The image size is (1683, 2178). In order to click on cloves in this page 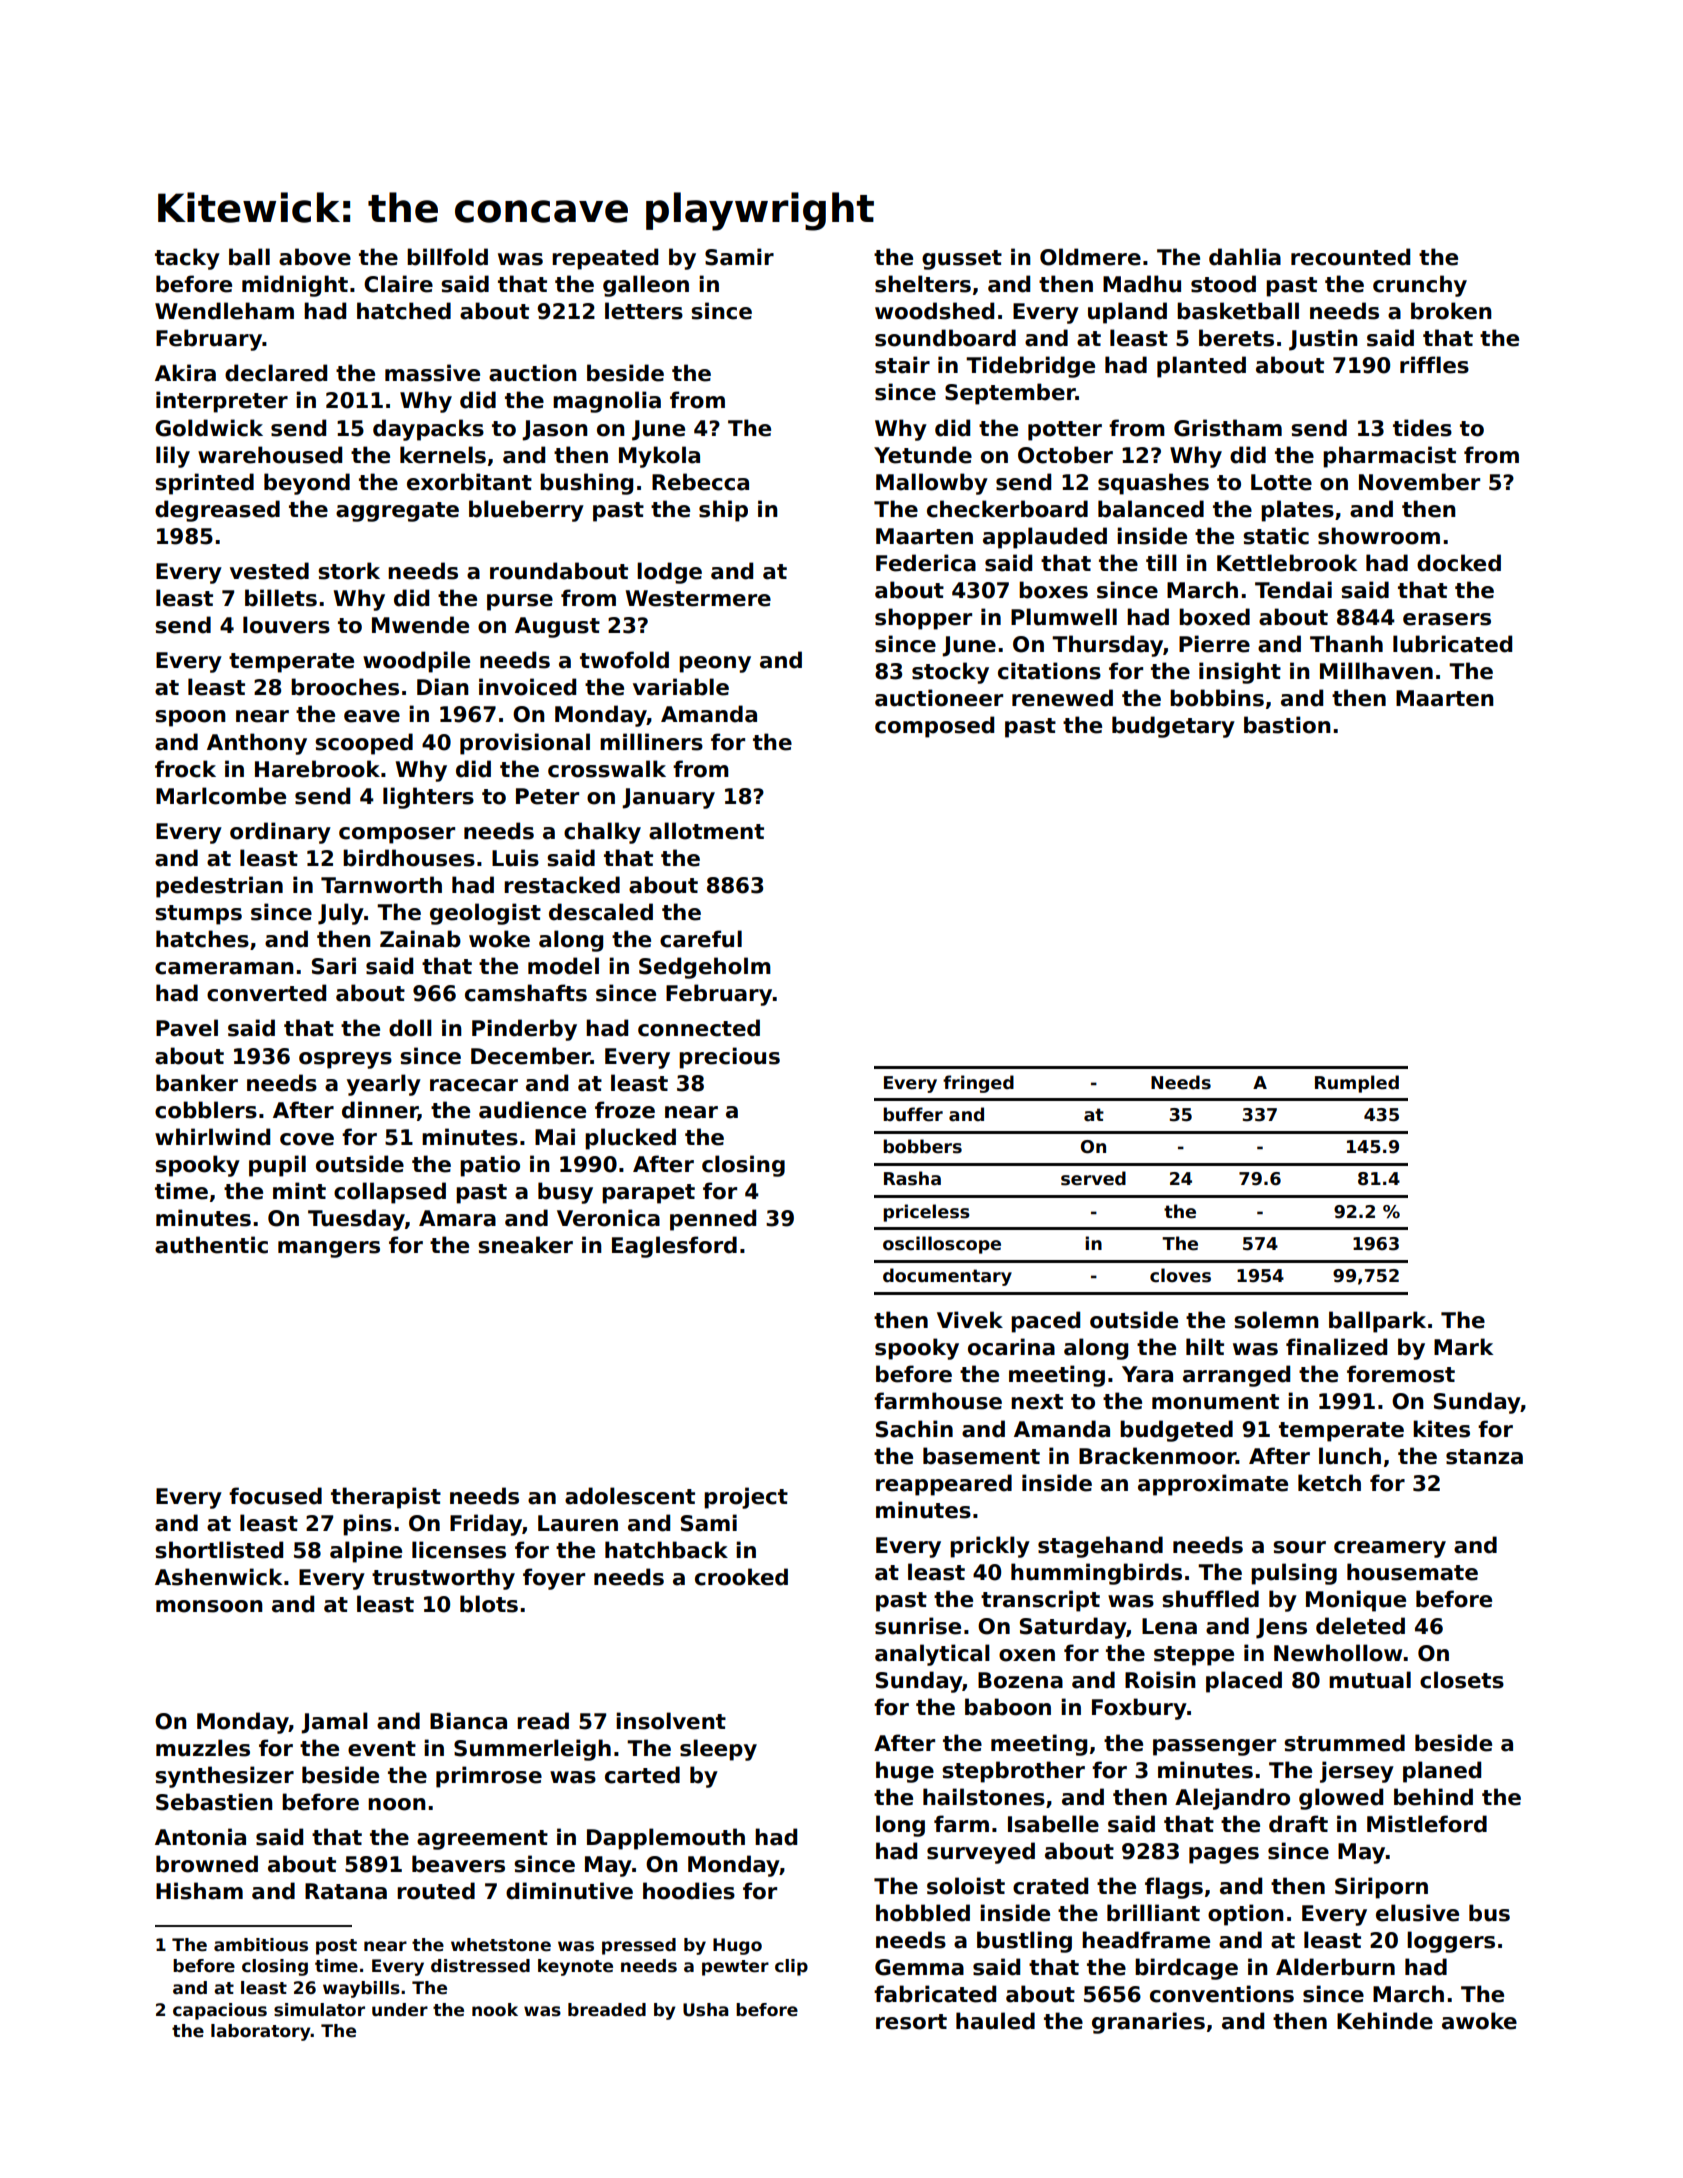, I will do `click(1180, 1275)`.
